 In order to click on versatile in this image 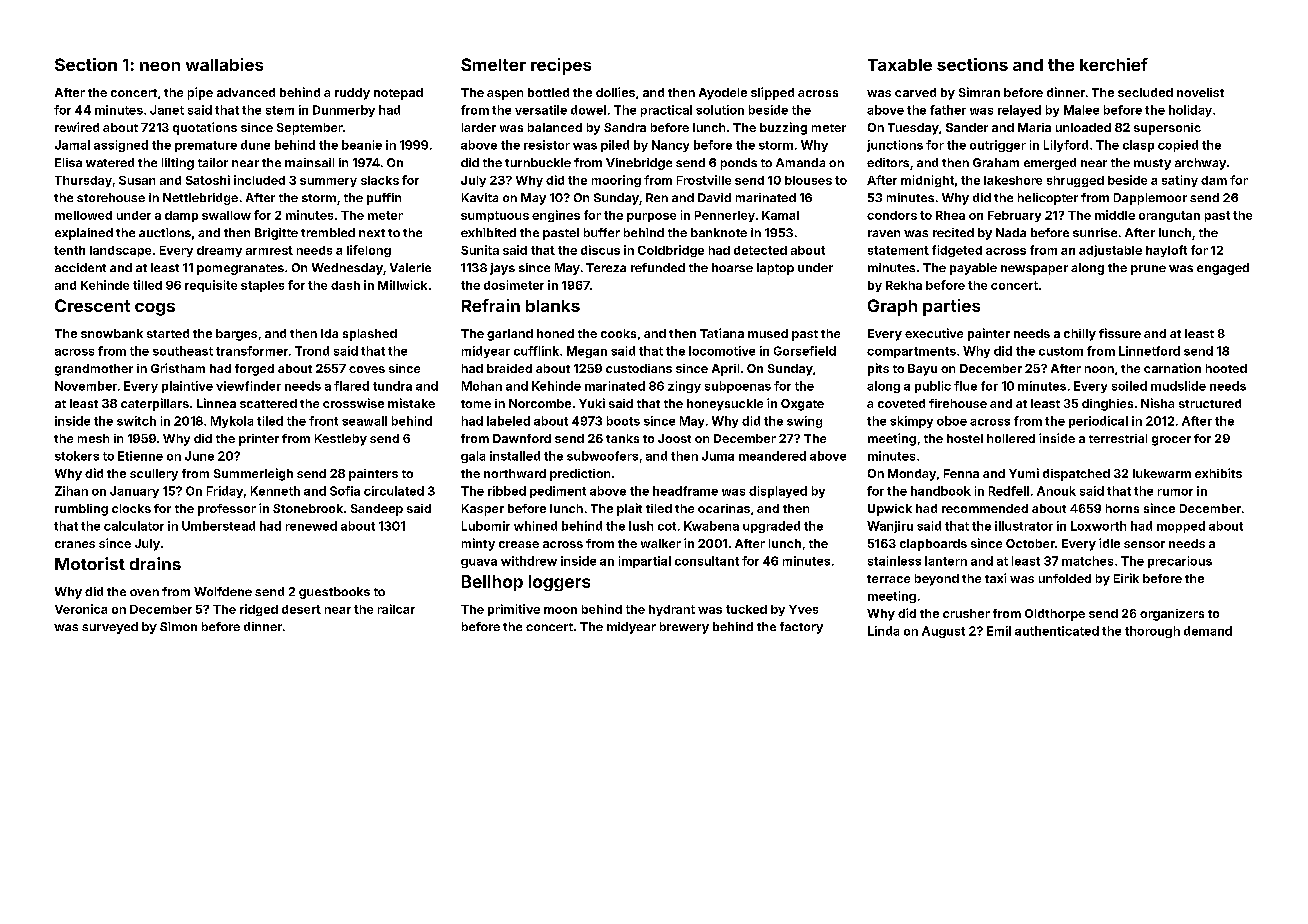, I will do `click(541, 110)`.
